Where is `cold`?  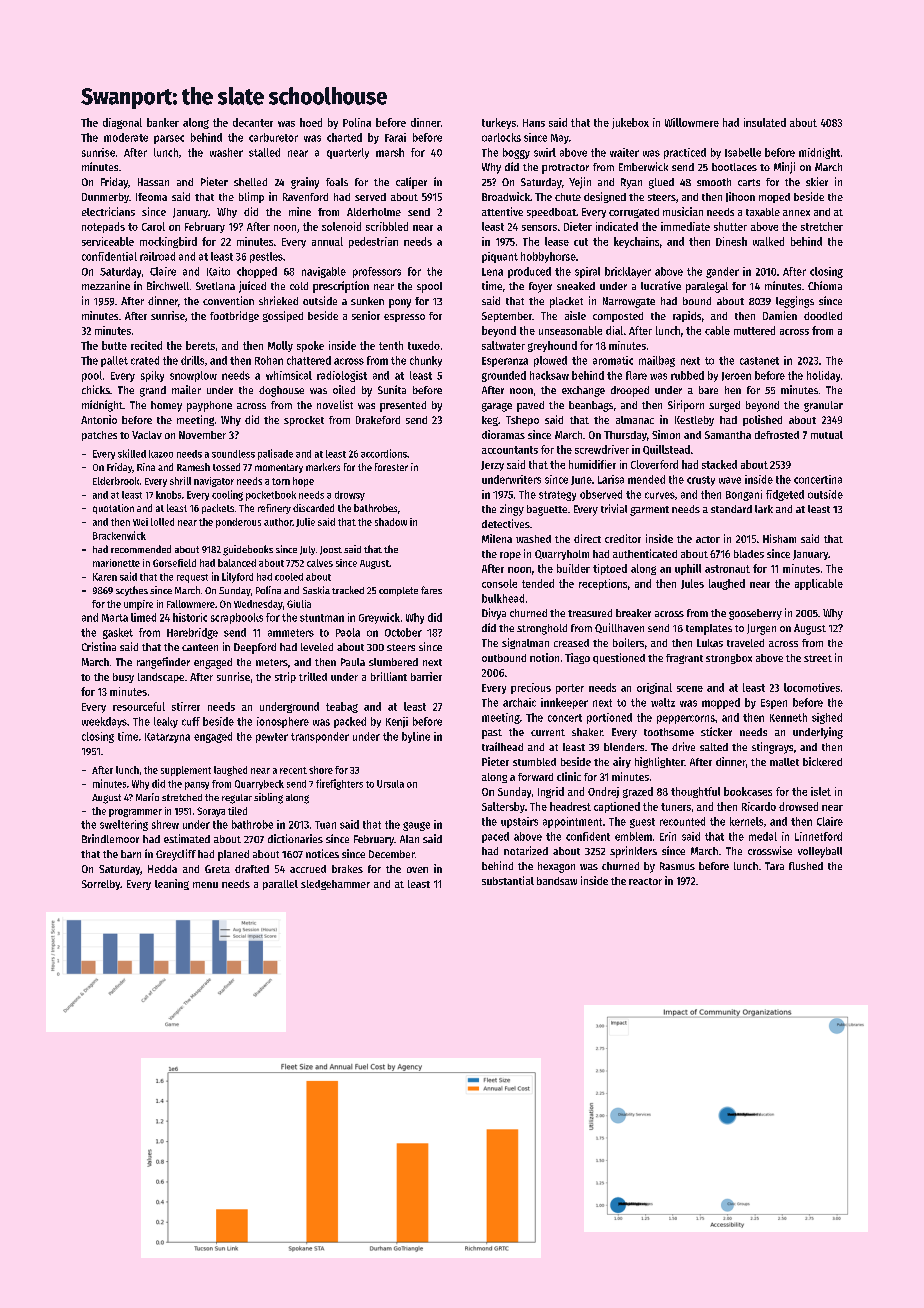
cold is located at coordinates (299, 286).
